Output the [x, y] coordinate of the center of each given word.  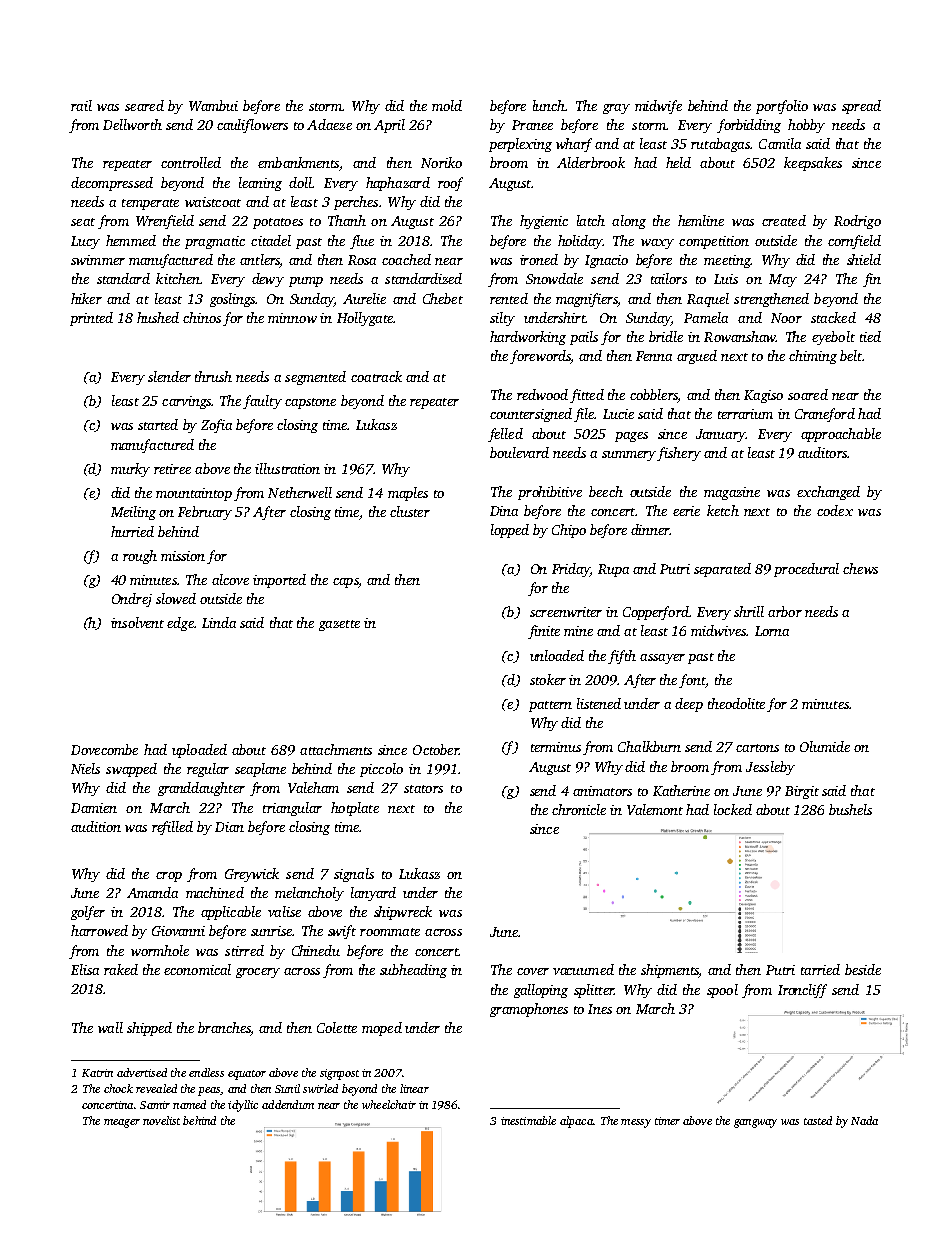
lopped [510, 531]
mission [183, 556]
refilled [172, 828]
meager [122, 1123]
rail [81, 105]
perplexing [520, 145]
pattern [550, 706]
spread [861, 107]
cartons [757, 748]
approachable [841, 435]
